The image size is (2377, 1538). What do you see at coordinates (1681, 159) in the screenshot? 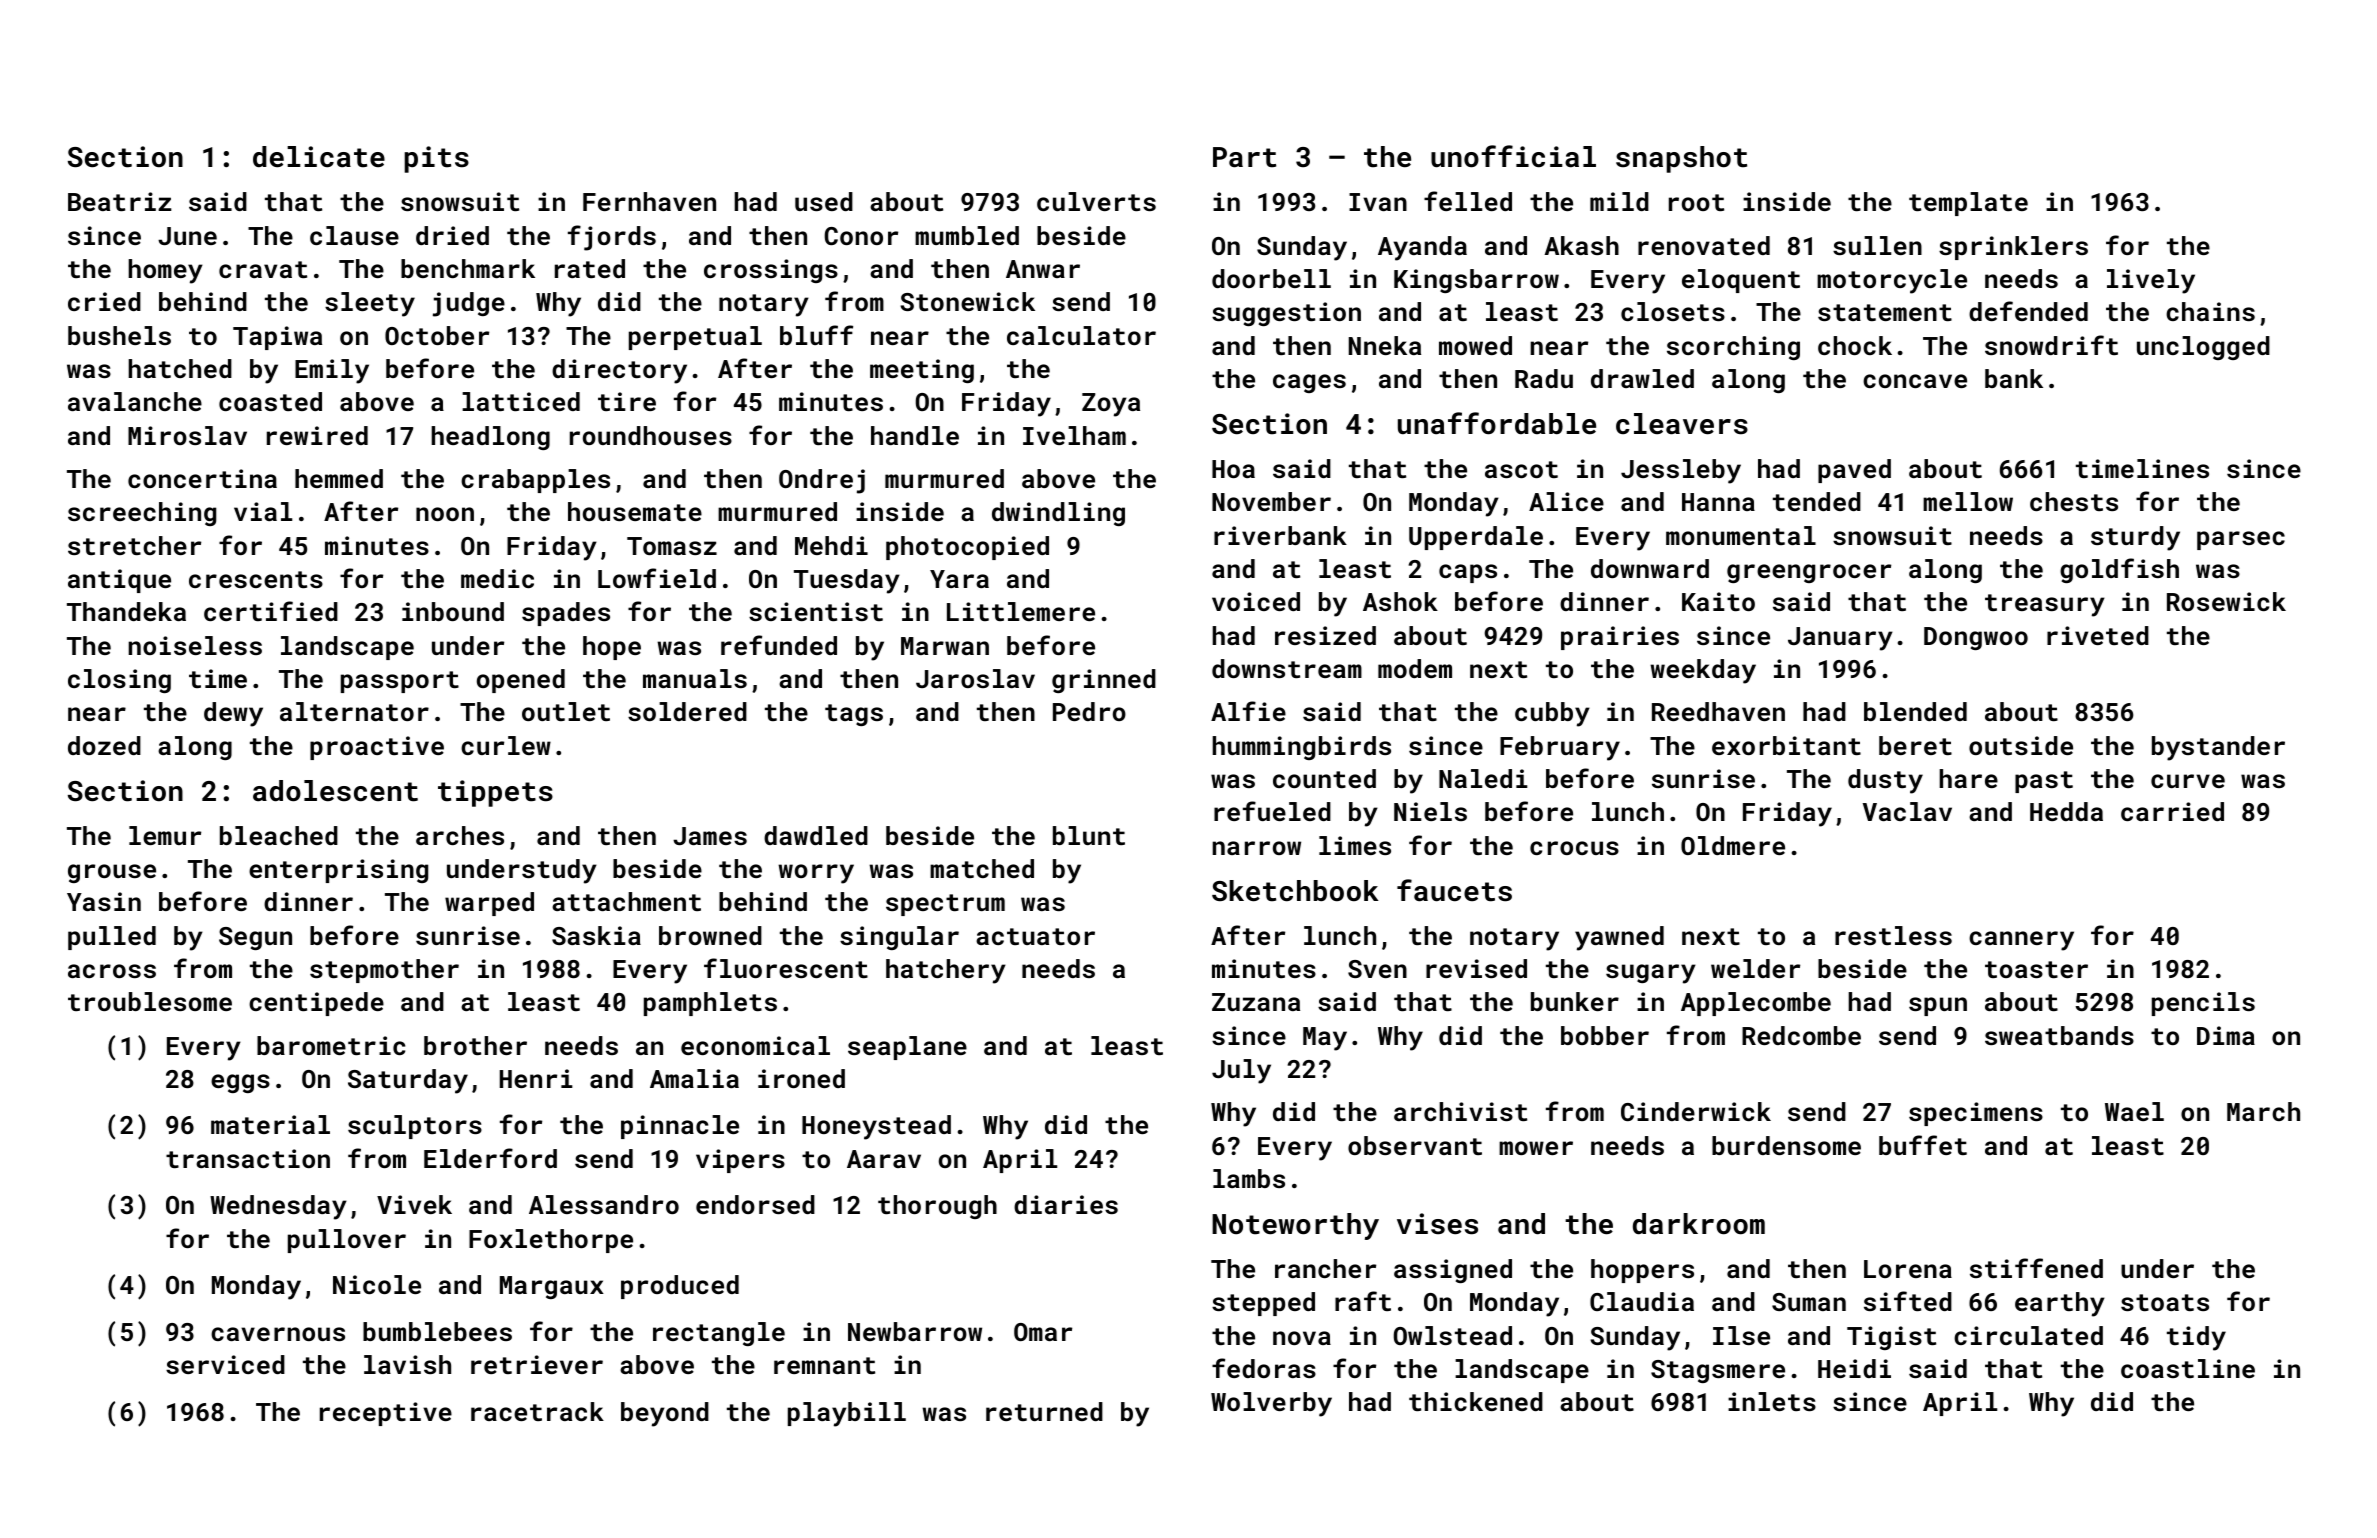
I see `snapshot` at bounding box center [1681, 159].
